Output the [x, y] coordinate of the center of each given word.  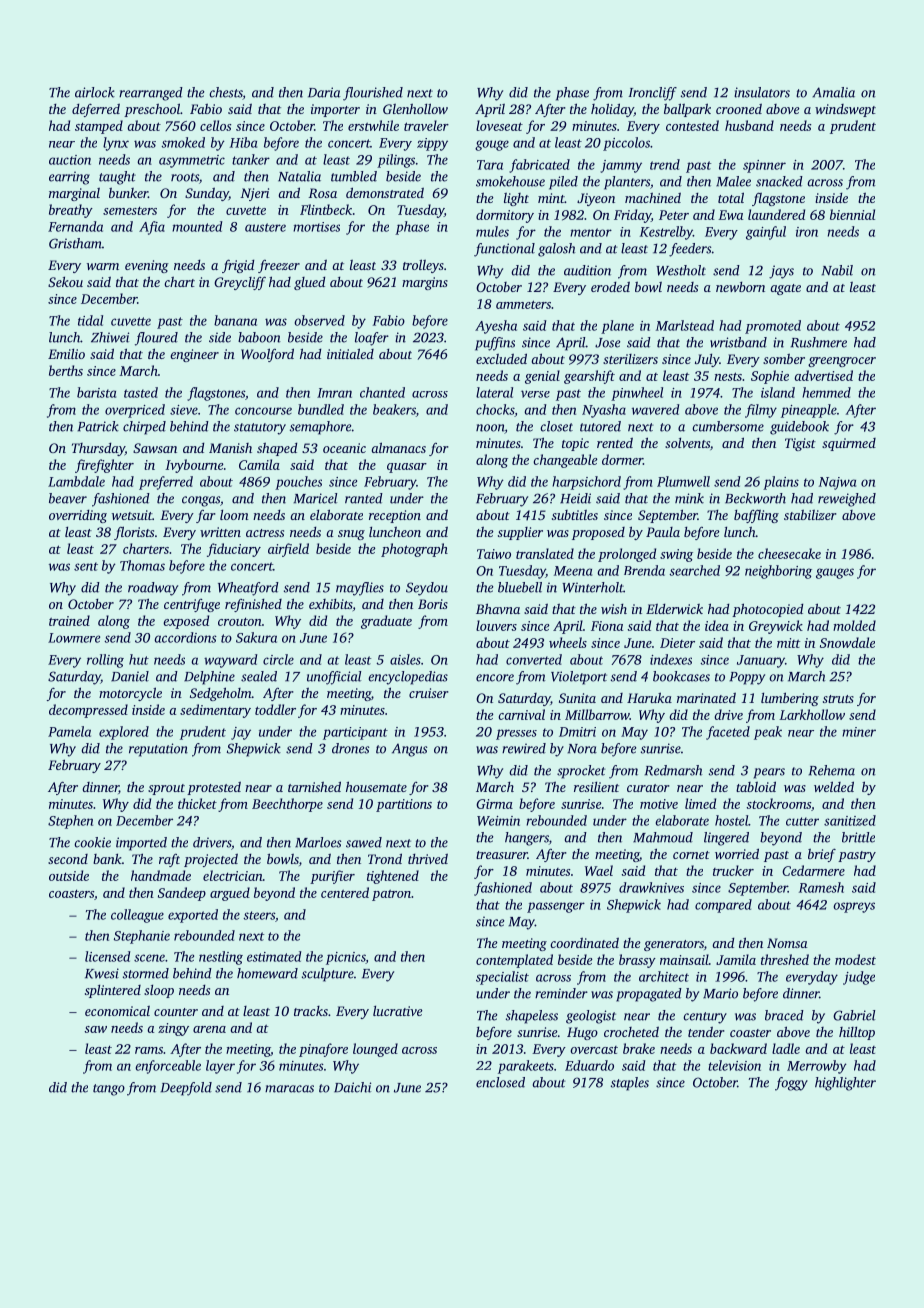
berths [66, 370]
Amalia [833, 92]
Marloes [318, 842]
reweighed [847, 500]
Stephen [70, 822]
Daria [324, 92]
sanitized [850, 820]
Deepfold [186, 1089]
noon [490, 429]
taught [117, 178]
